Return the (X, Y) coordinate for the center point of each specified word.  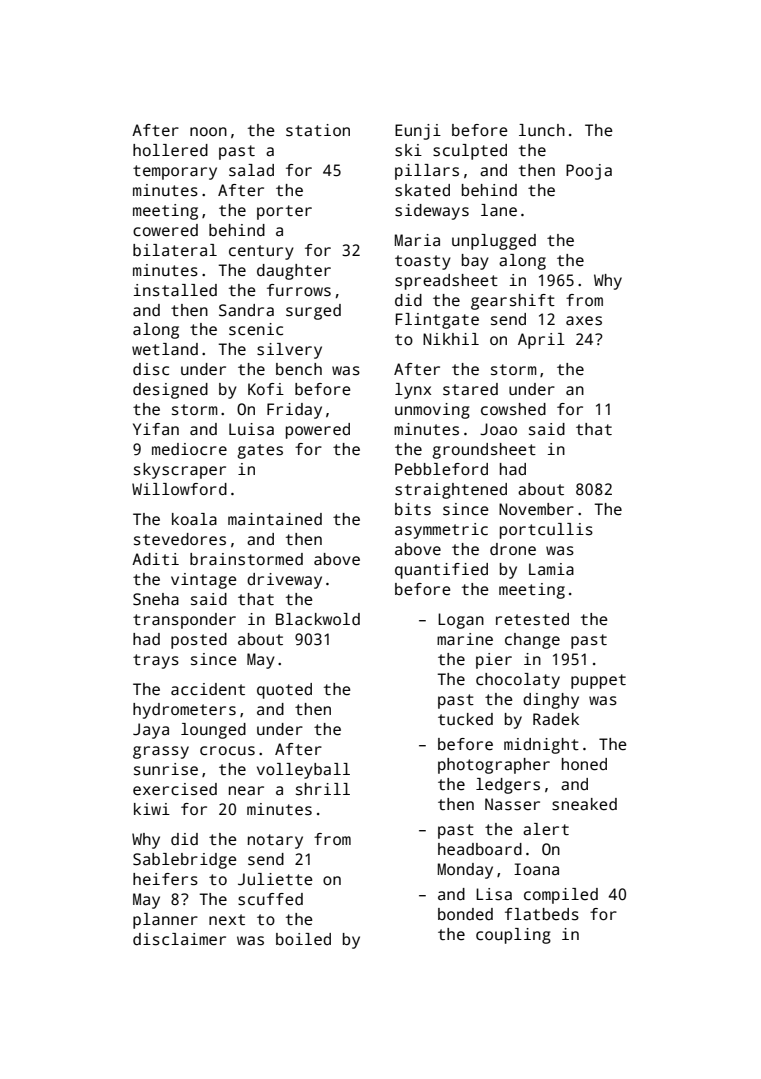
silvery (289, 351)
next (227, 919)
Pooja (589, 172)
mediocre (189, 449)
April (541, 341)
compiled (561, 896)
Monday (465, 871)
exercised (175, 789)
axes (584, 321)
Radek (556, 719)
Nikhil (451, 339)
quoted (284, 691)
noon (208, 131)
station (318, 130)
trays (156, 661)
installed (175, 290)
